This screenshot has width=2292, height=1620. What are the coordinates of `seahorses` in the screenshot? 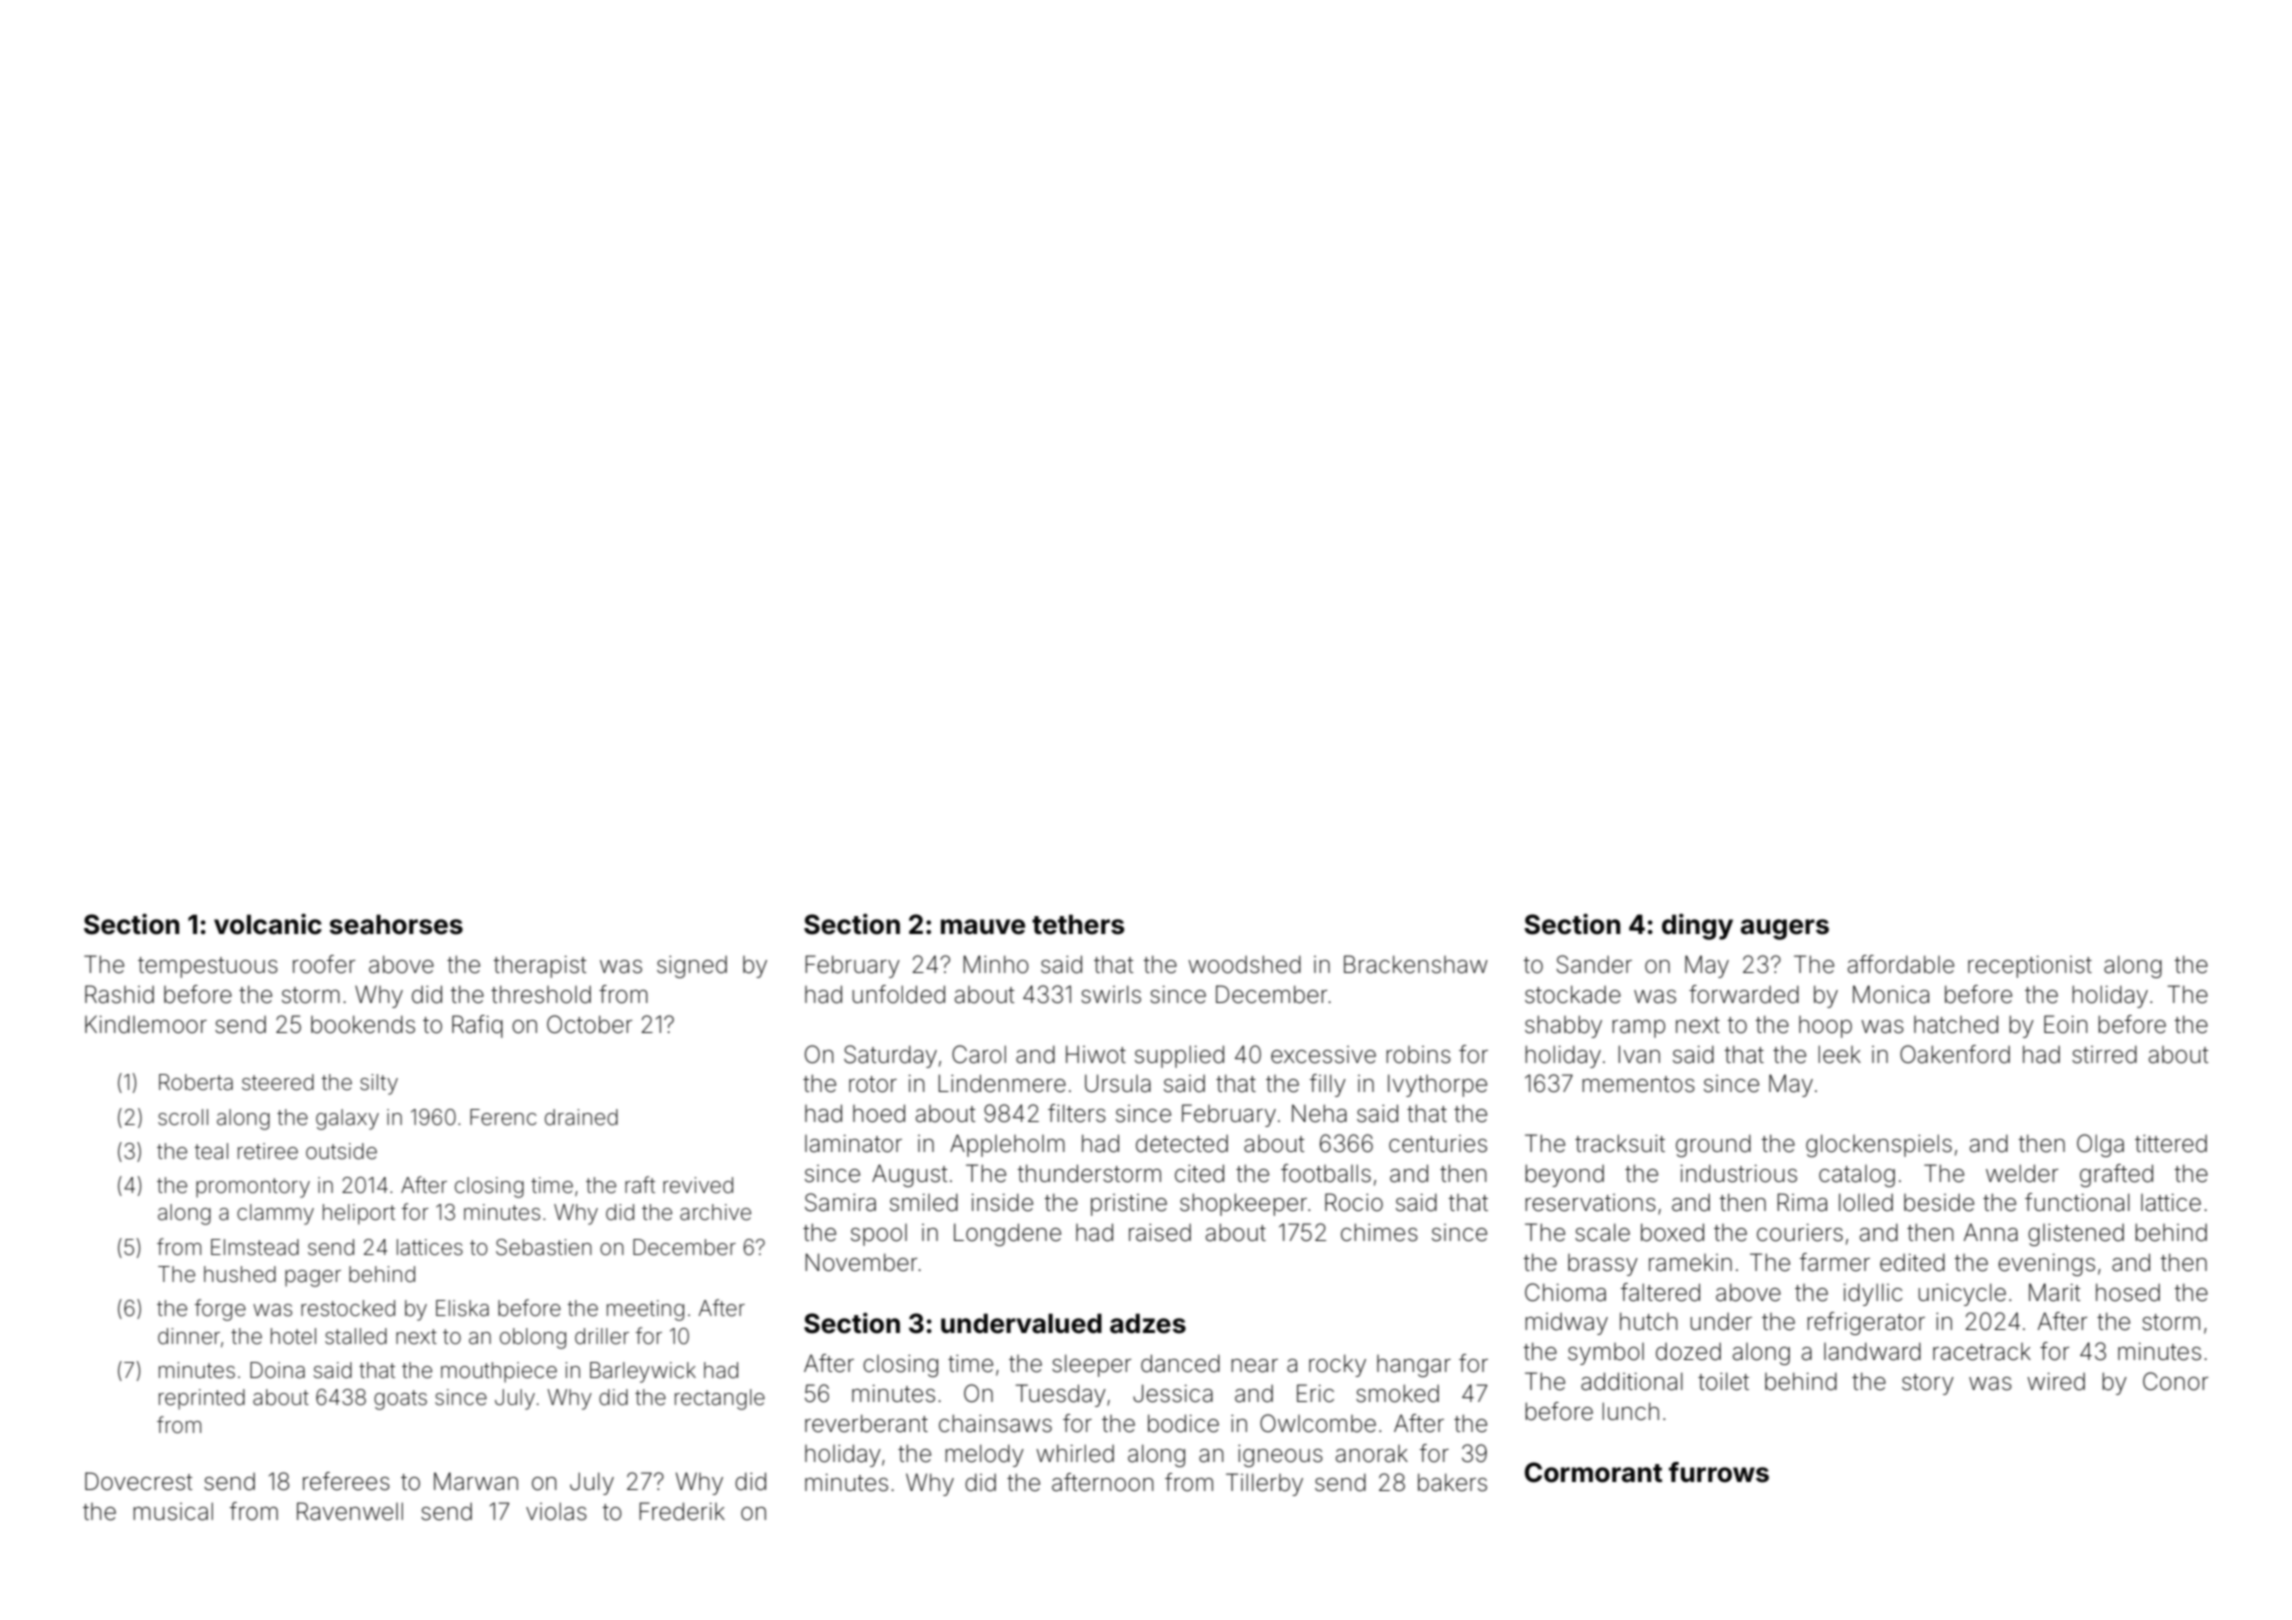 It's located at (396, 924).
